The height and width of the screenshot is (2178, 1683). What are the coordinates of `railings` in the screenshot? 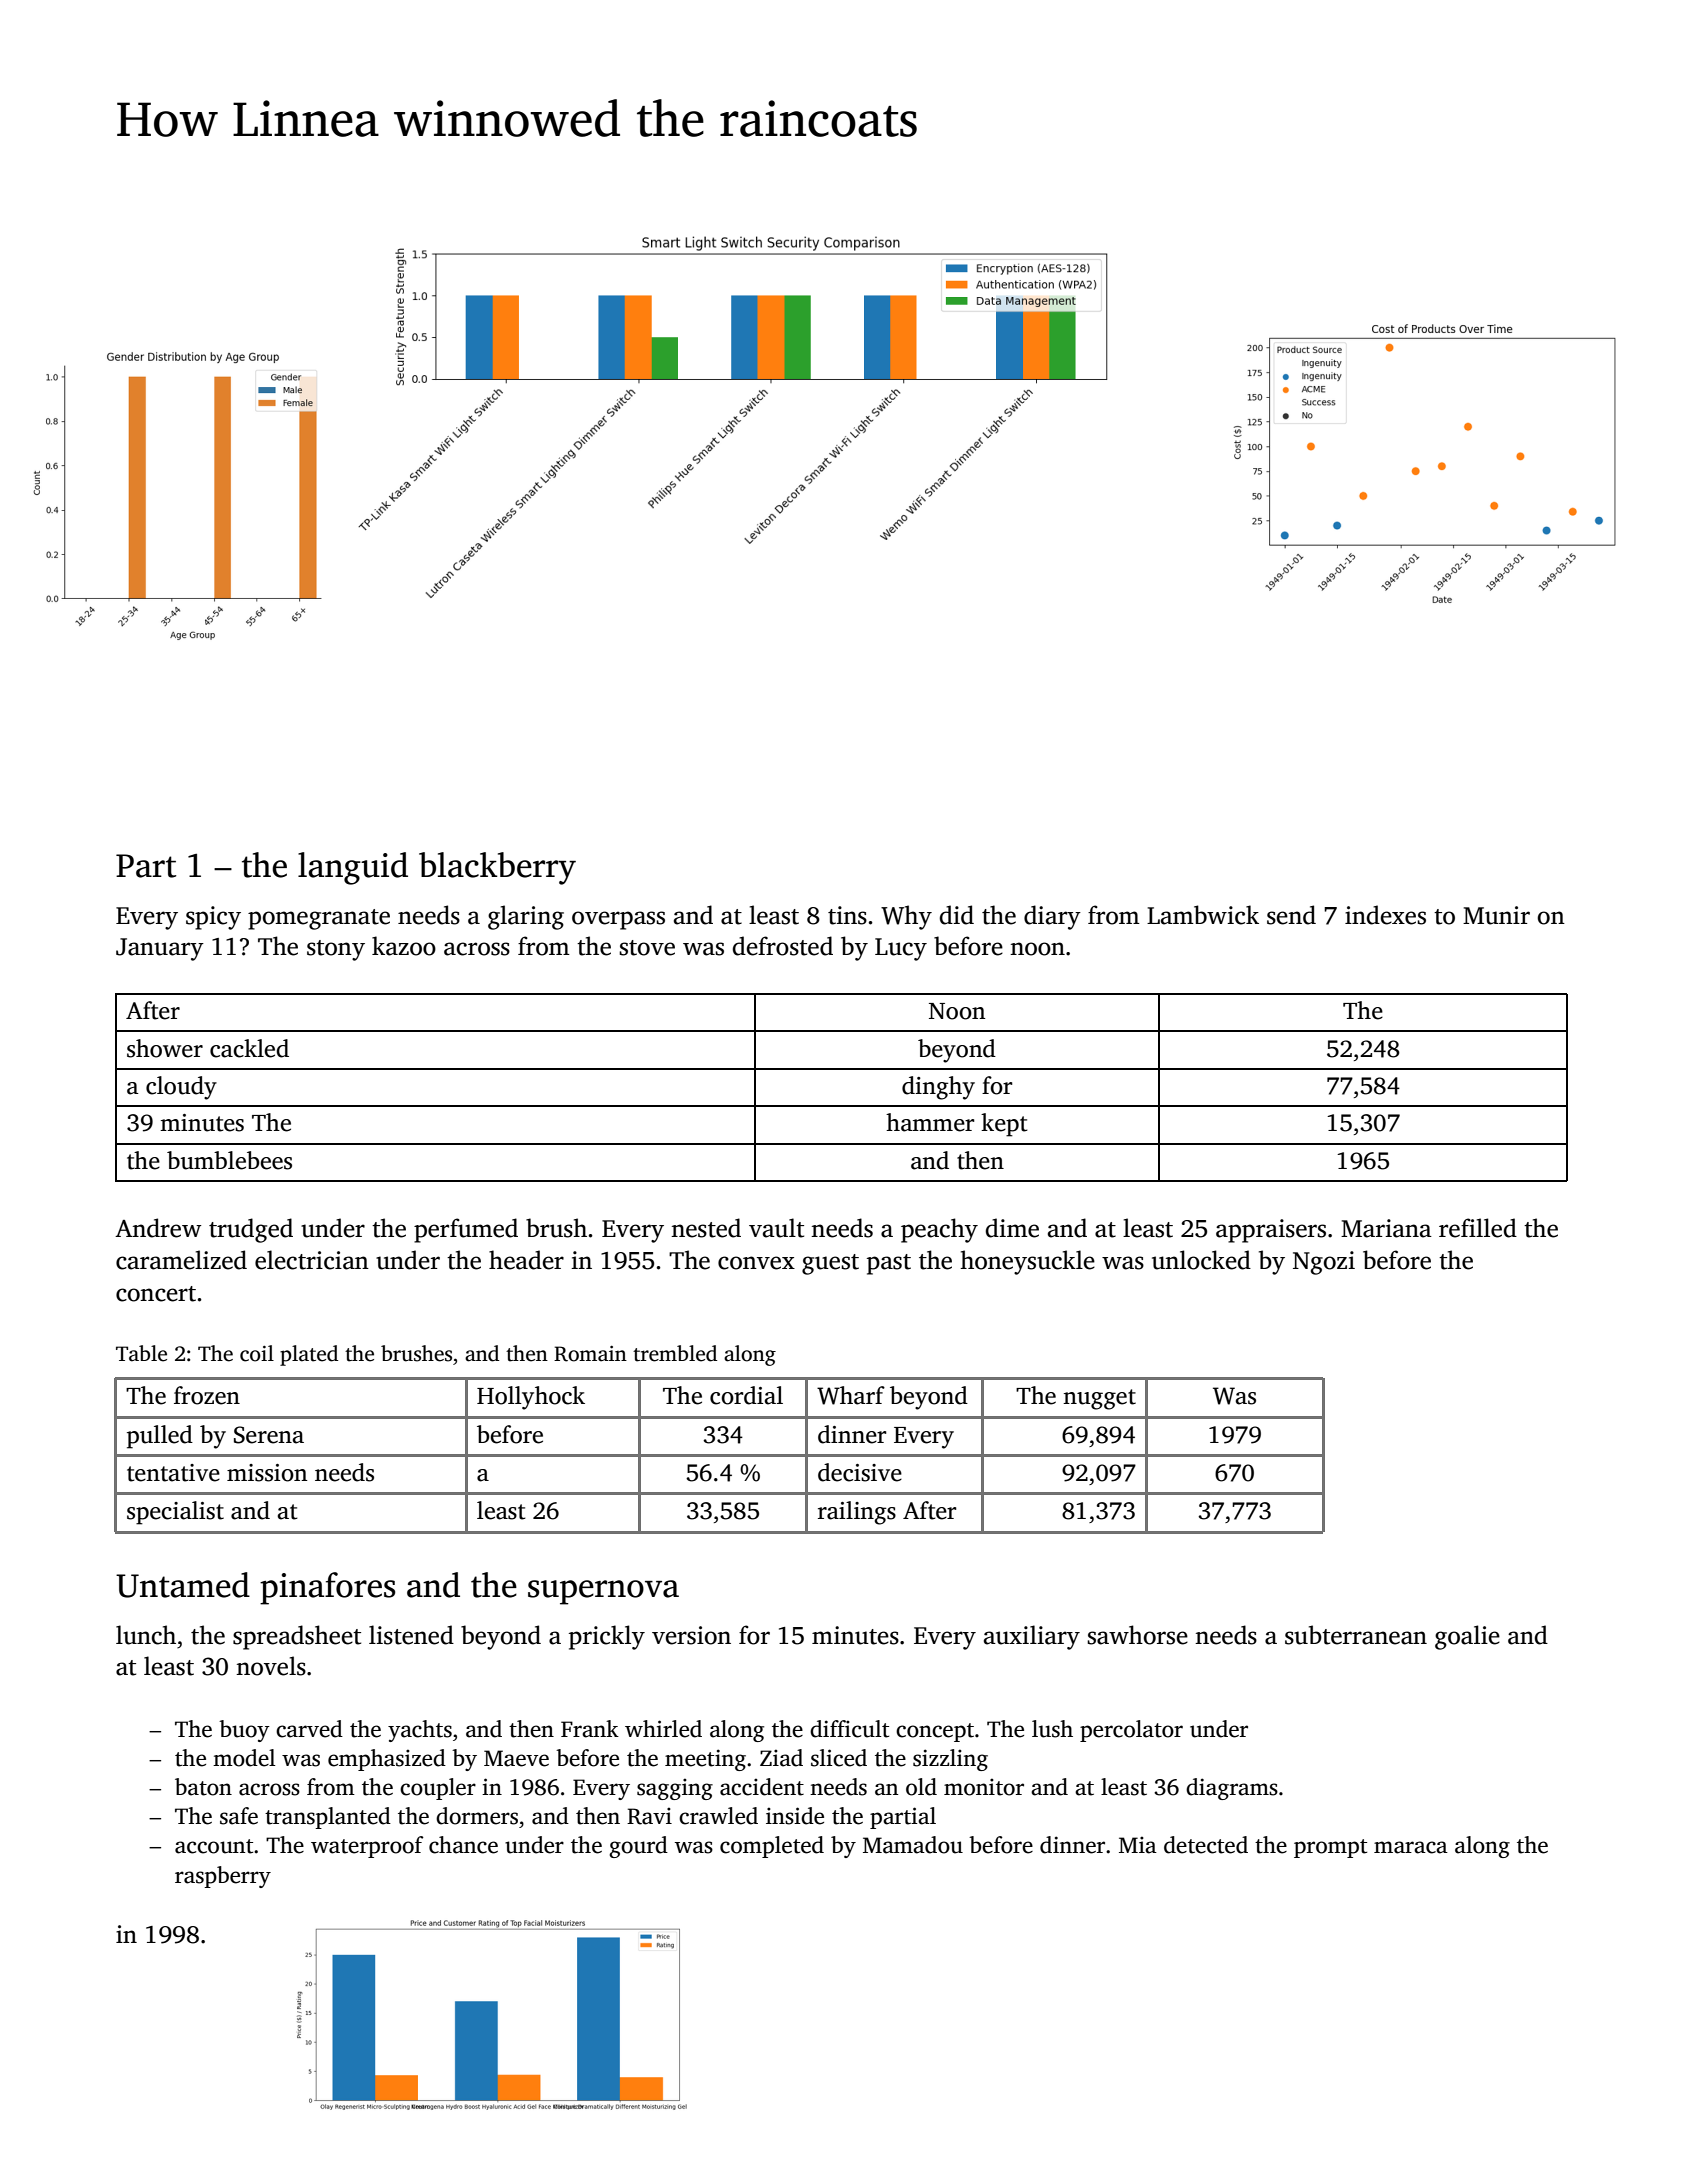 It's located at (857, 1513).
